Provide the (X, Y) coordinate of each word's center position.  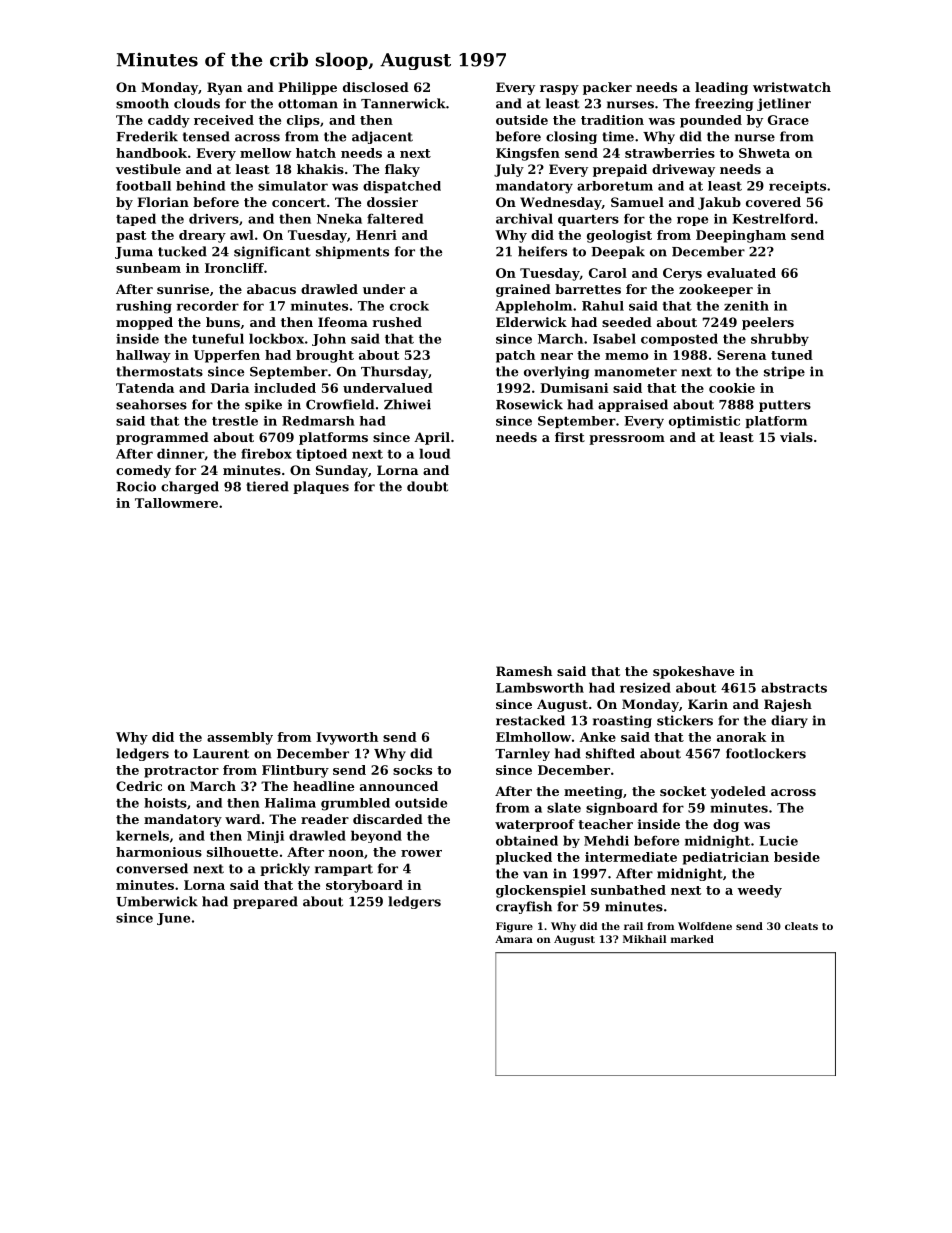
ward (243, 819)
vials (796, 437)
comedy (143, 471)
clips (303, 121)
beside (797, 857)
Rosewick (529, 404)
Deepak (618, 252)
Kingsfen (528, 154)
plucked (524, 858)
